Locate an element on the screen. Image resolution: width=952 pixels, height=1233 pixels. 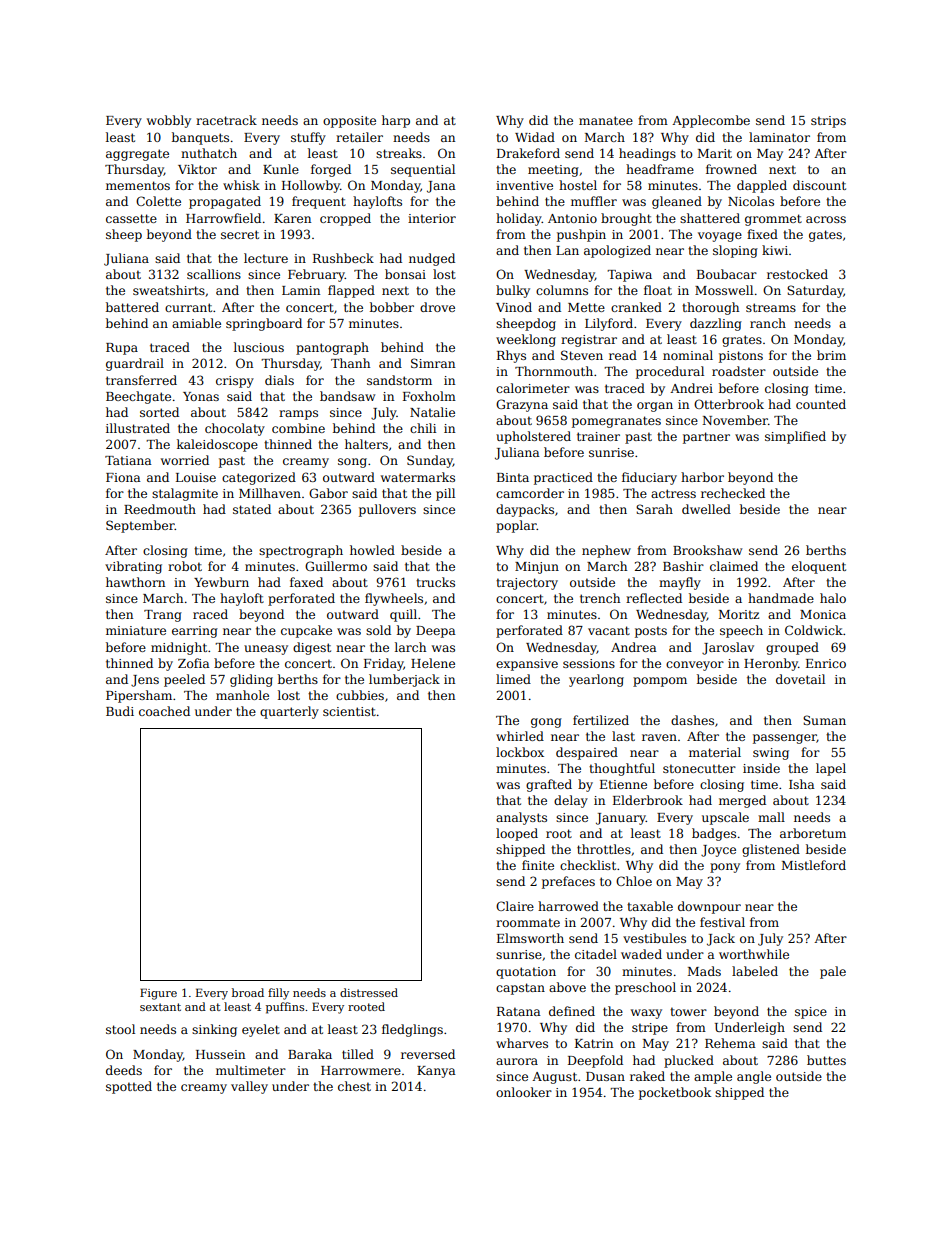
rechecked is located at coordinates (733, 493).
